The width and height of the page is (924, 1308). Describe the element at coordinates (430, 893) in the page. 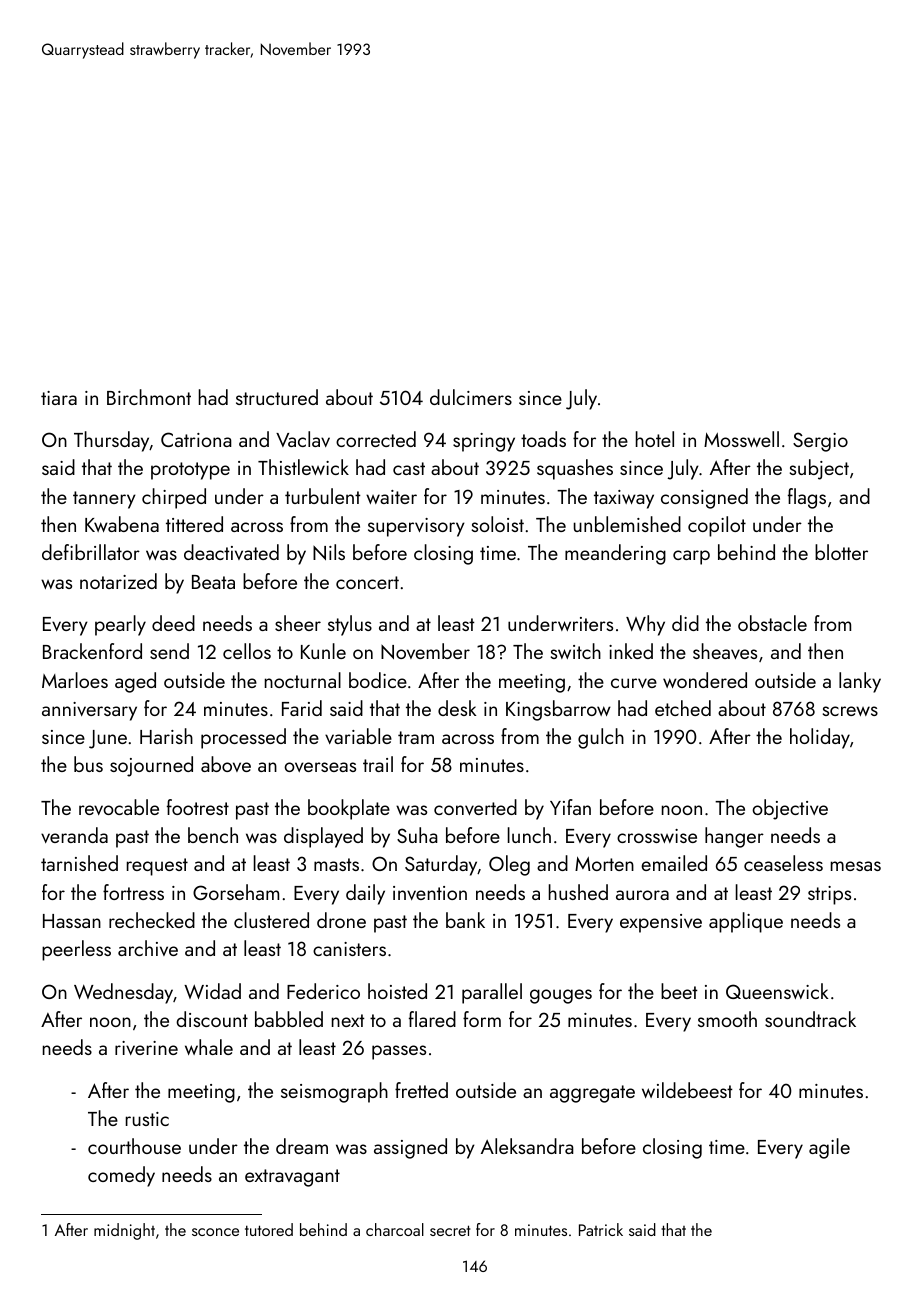

I see `invention` at that location.
